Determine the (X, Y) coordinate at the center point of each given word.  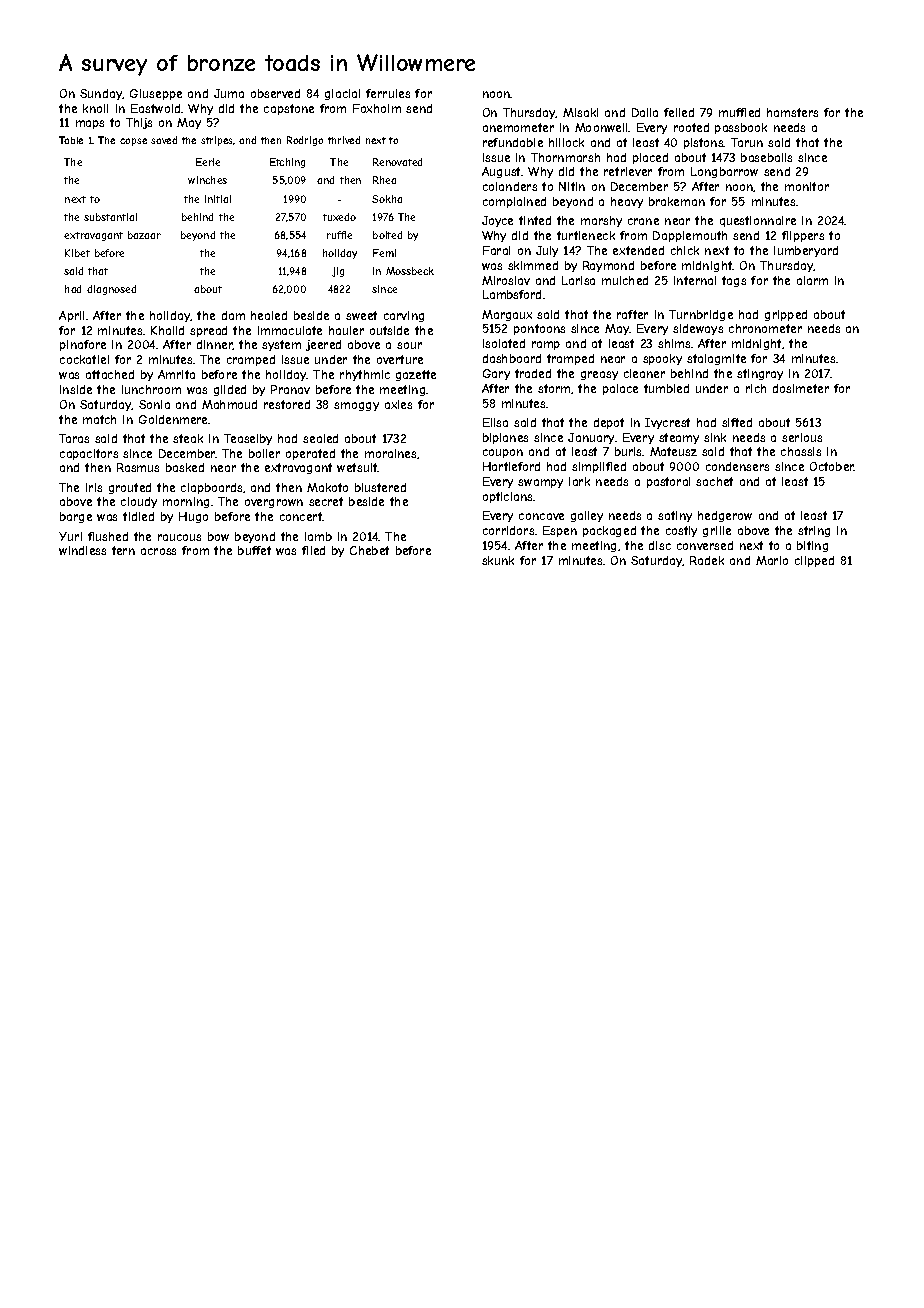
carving (404, 316)
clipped (814, 561)
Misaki (580, 112)
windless (82, 550)
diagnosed (111, 290)
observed (275, 93)
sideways (698, 329)
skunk (498, 560)
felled (679, 112)
